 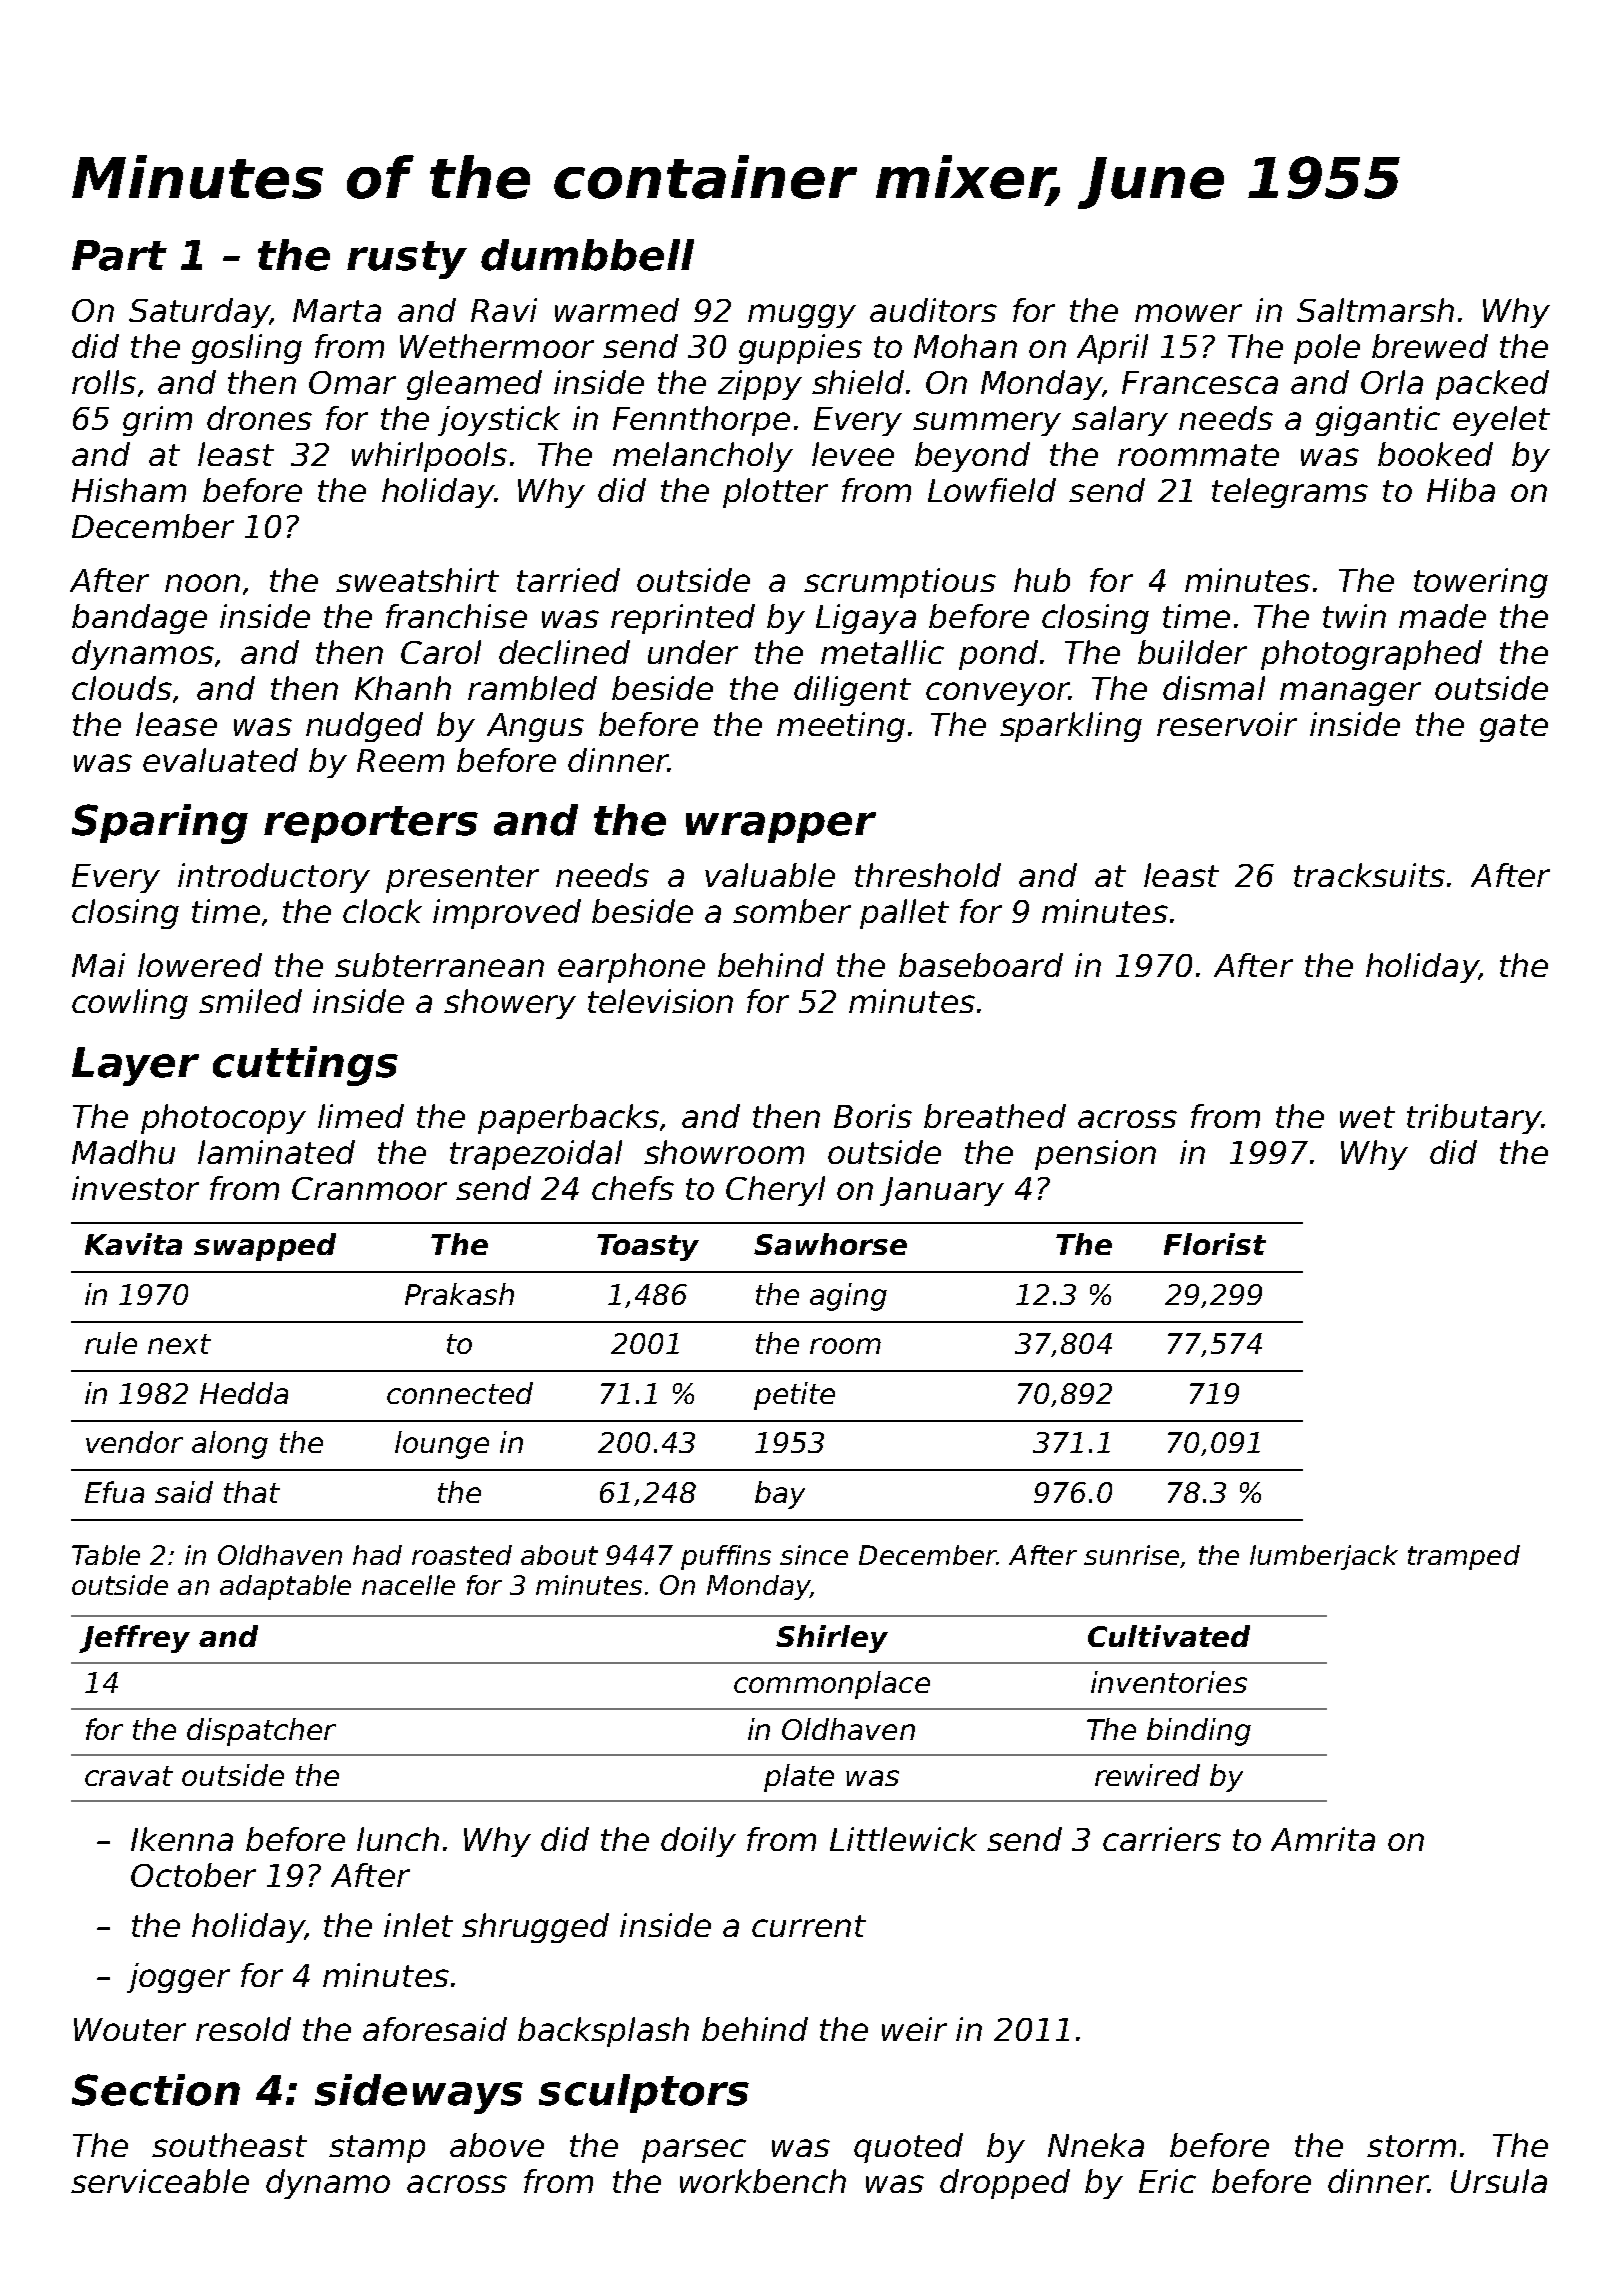 I want to click on Nneka, so click(x=1096, y=2145).
